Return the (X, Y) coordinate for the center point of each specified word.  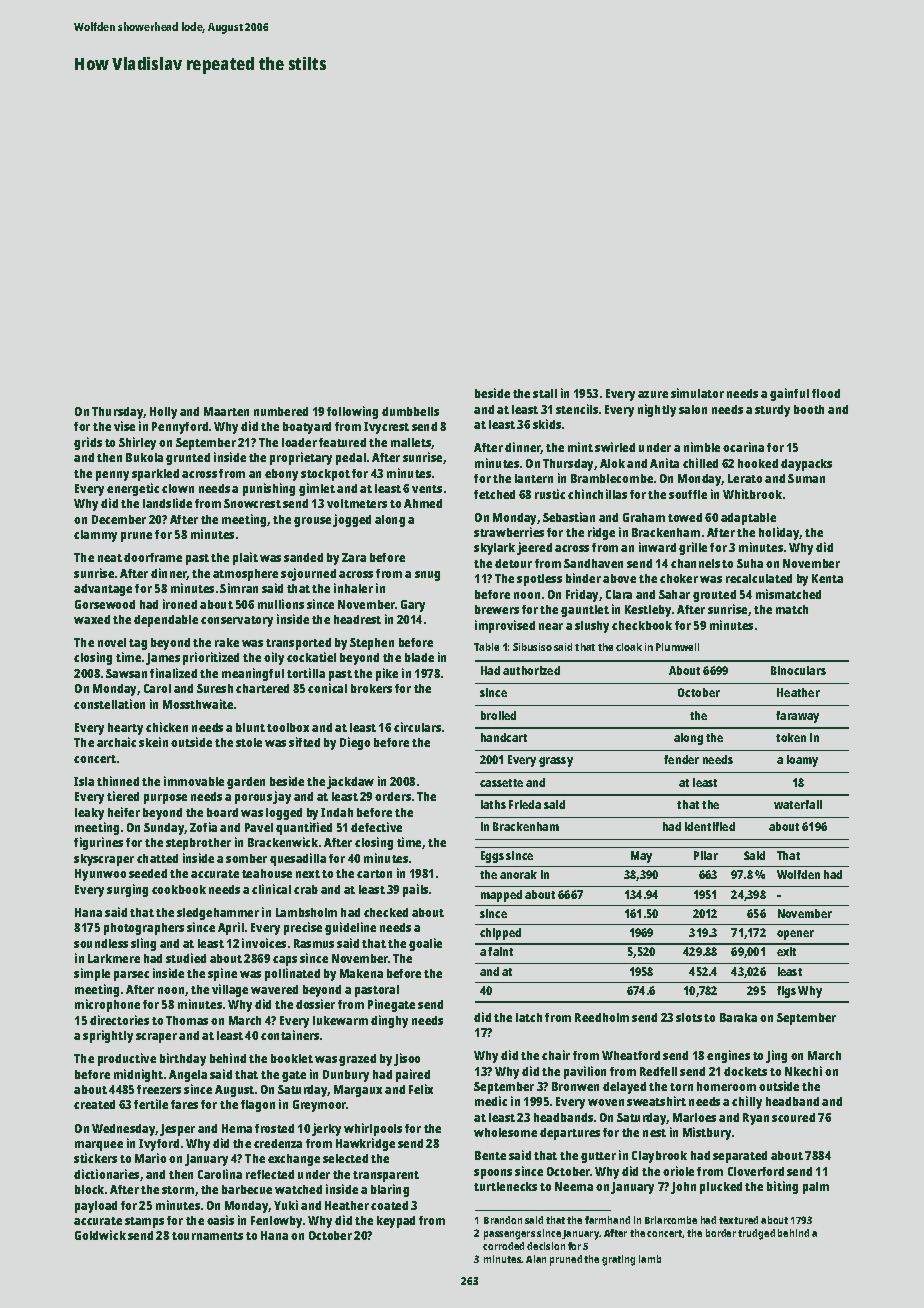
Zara (354, 557)
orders (393, 796)
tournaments (207, 1236)
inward (657, 547)
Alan (536, 1259)
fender (681, 759)
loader (299, 442)
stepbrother (198, 844)
